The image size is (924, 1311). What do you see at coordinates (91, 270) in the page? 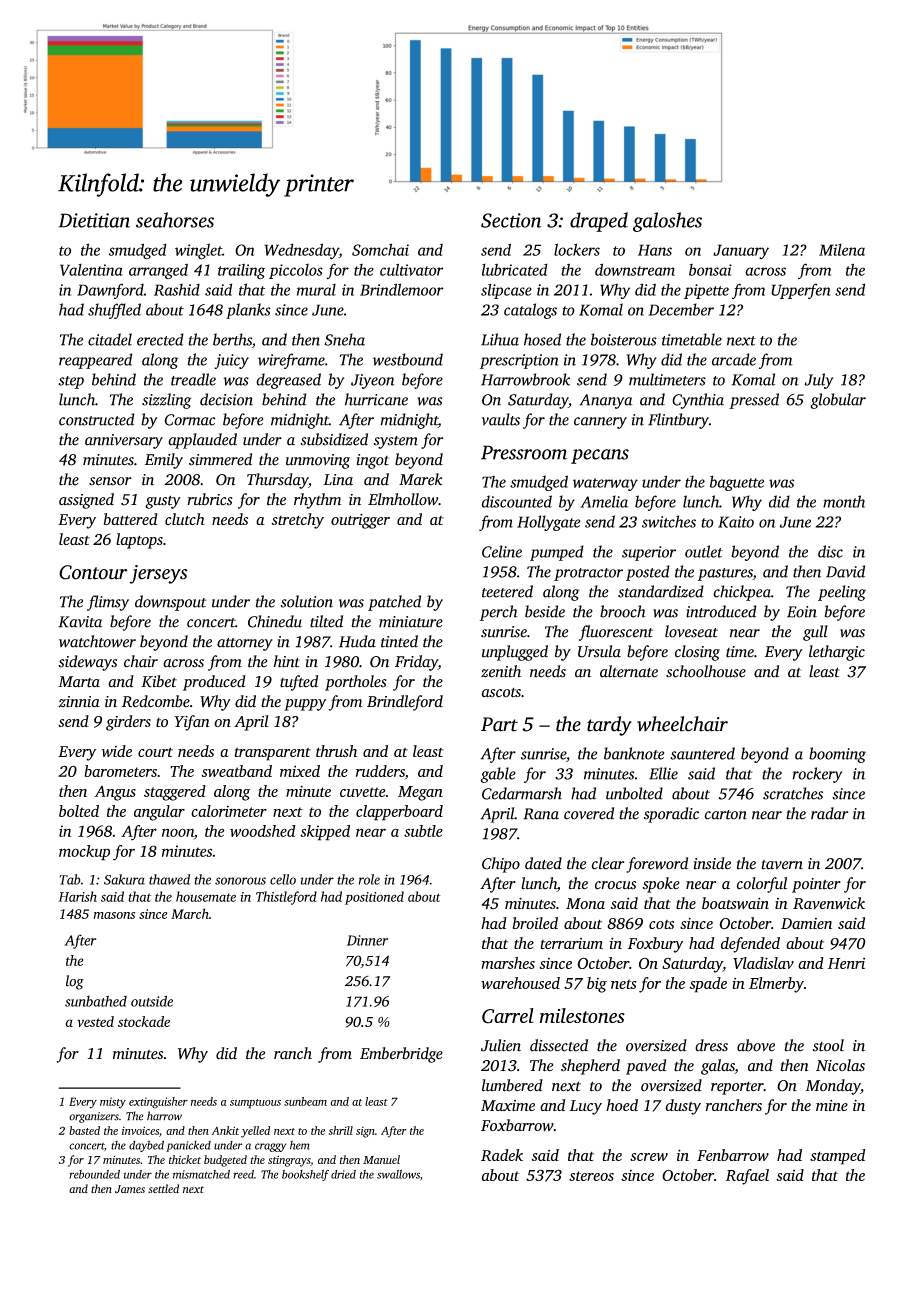
I see `Valentina` at bounding box center [91, 270].
